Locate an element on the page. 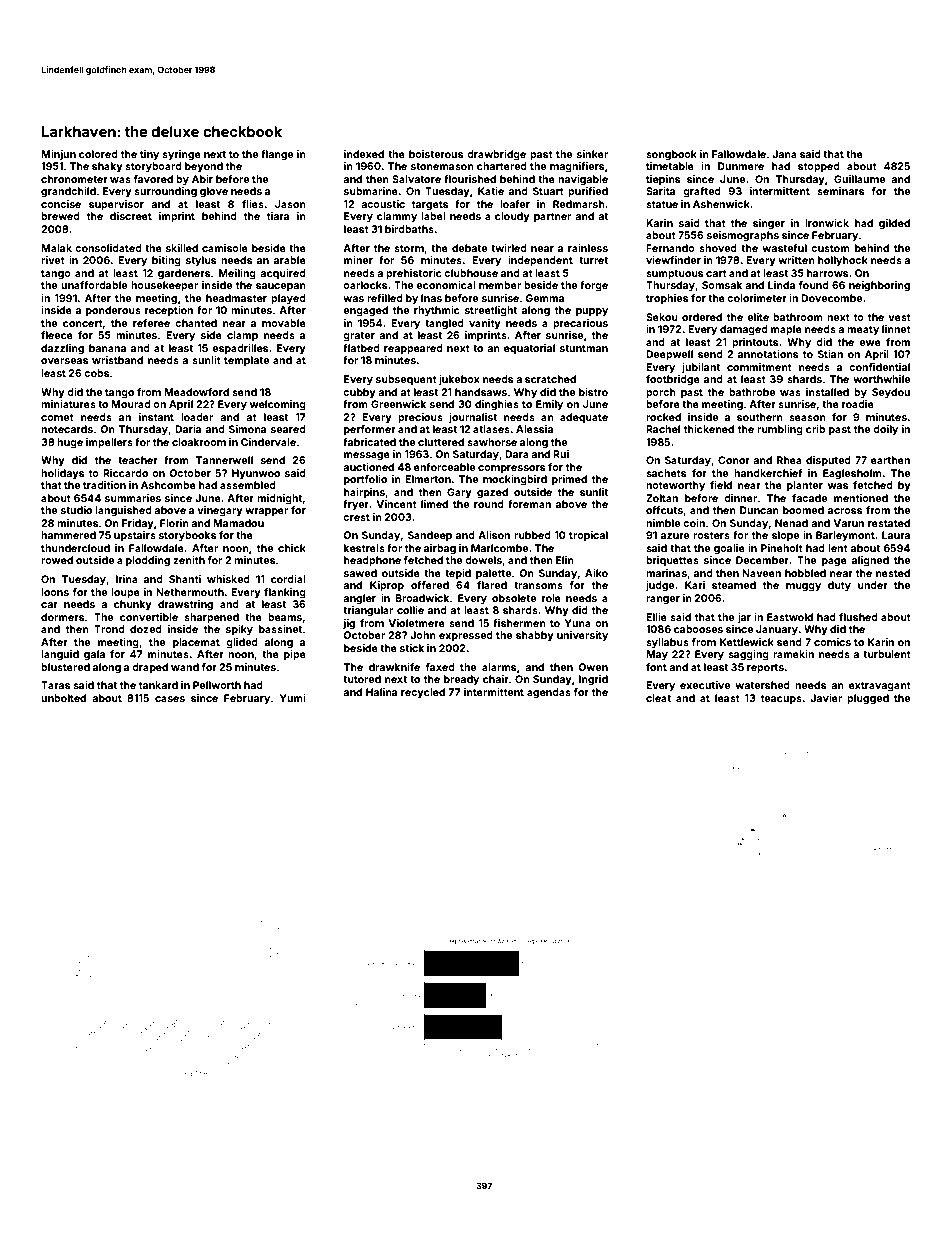  Minjun is located at coordinates (58, 155).
